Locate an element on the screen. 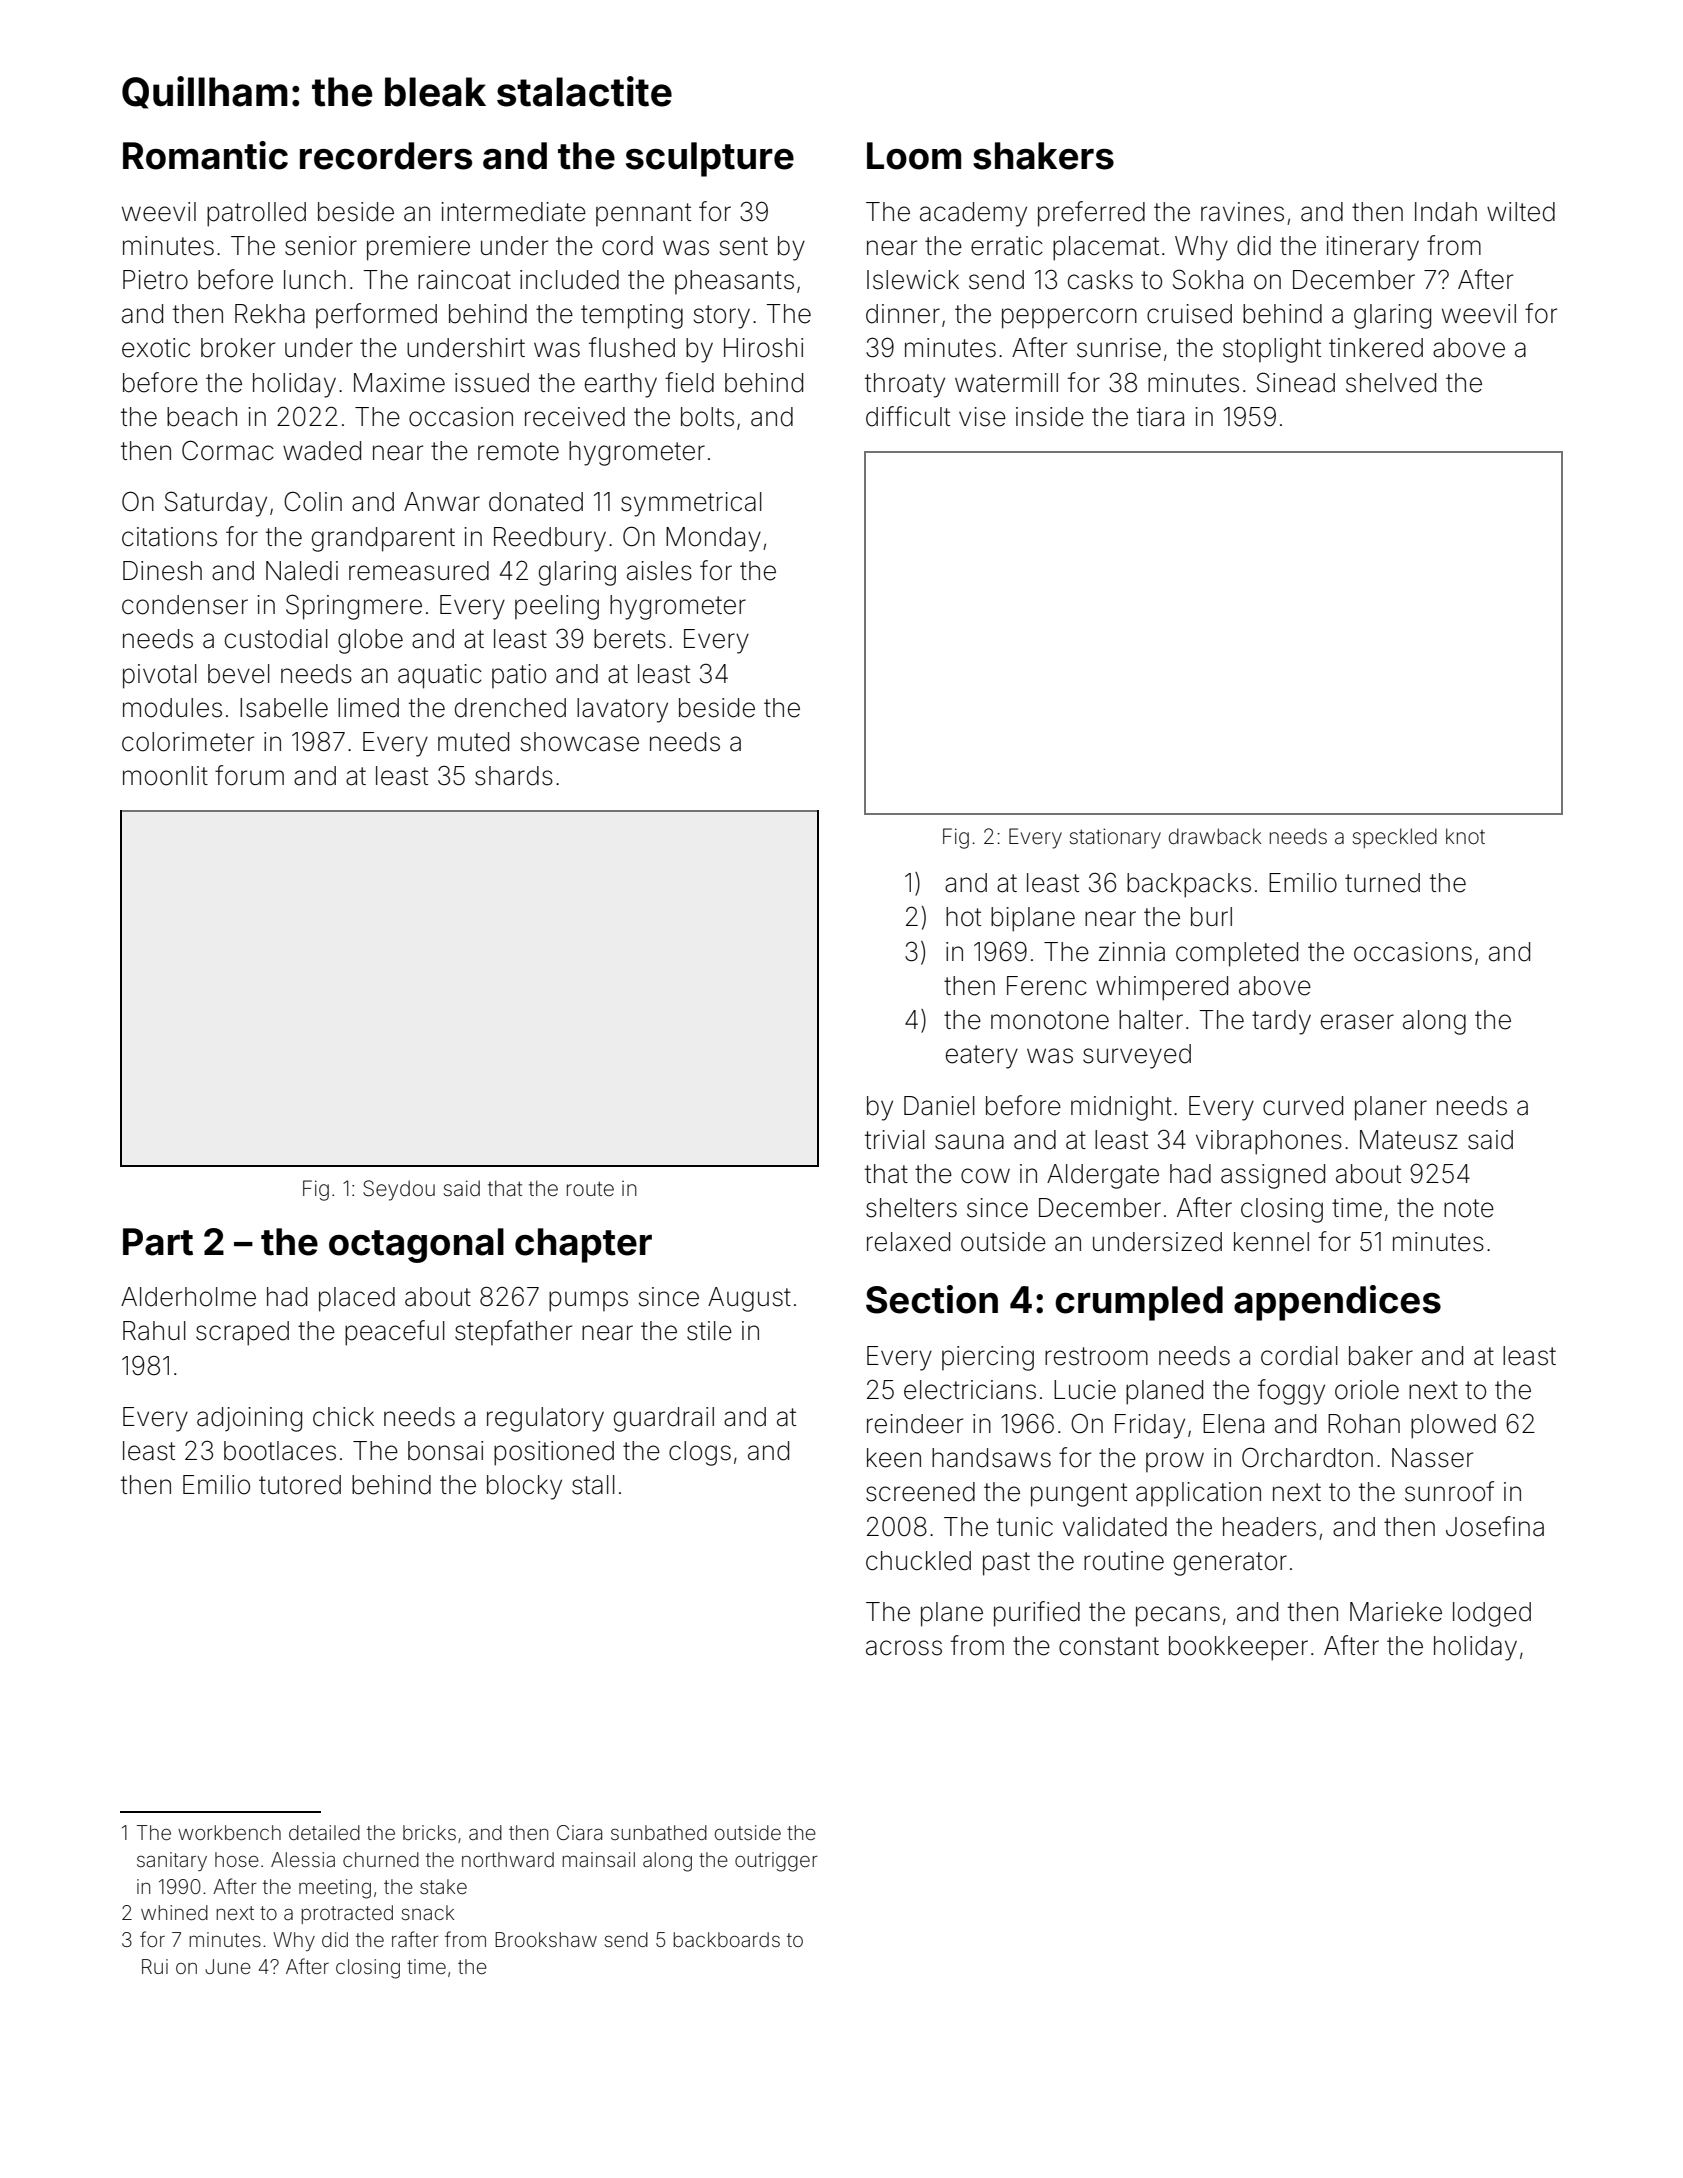 This screenshot has width=1683, height=2178. tutored is located at coordinates (300, 1485).
